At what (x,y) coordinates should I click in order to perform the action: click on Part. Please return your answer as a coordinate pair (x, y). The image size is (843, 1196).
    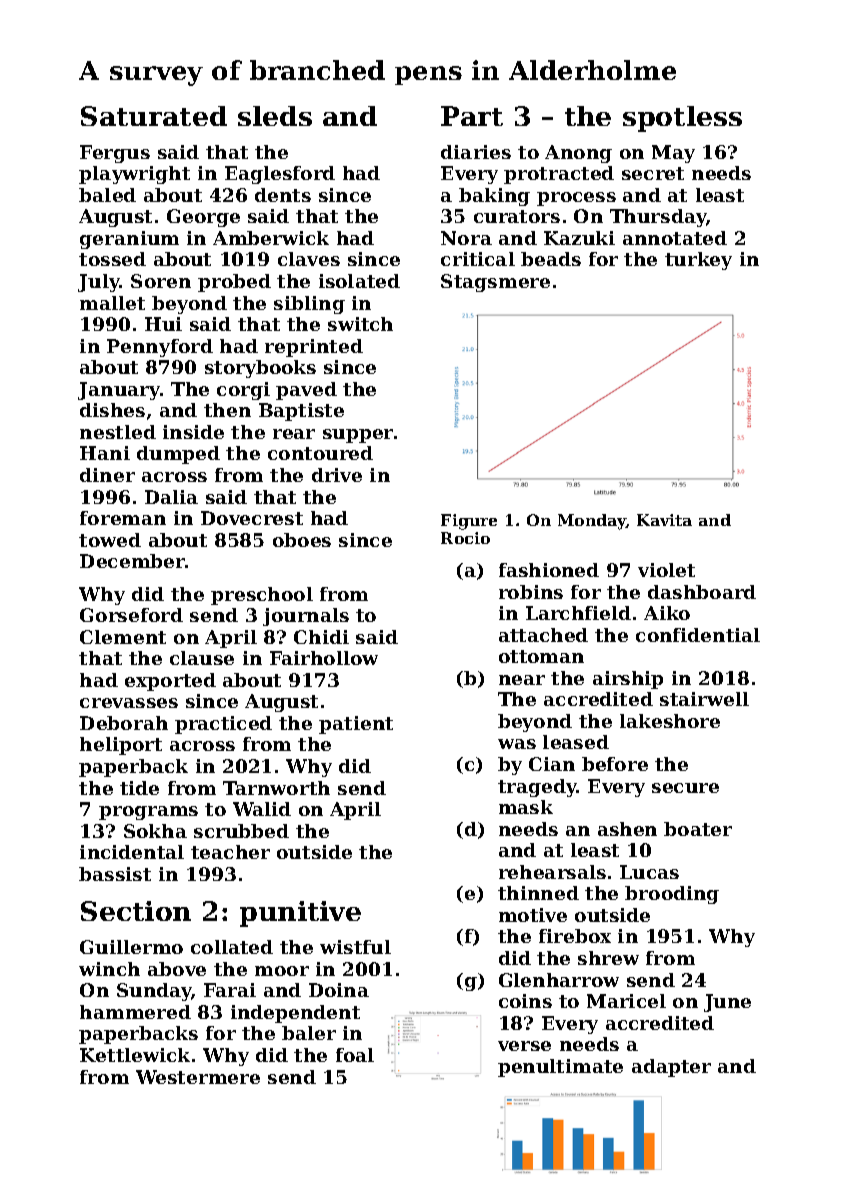
    Looking at the image, I should click on (472, 116).
